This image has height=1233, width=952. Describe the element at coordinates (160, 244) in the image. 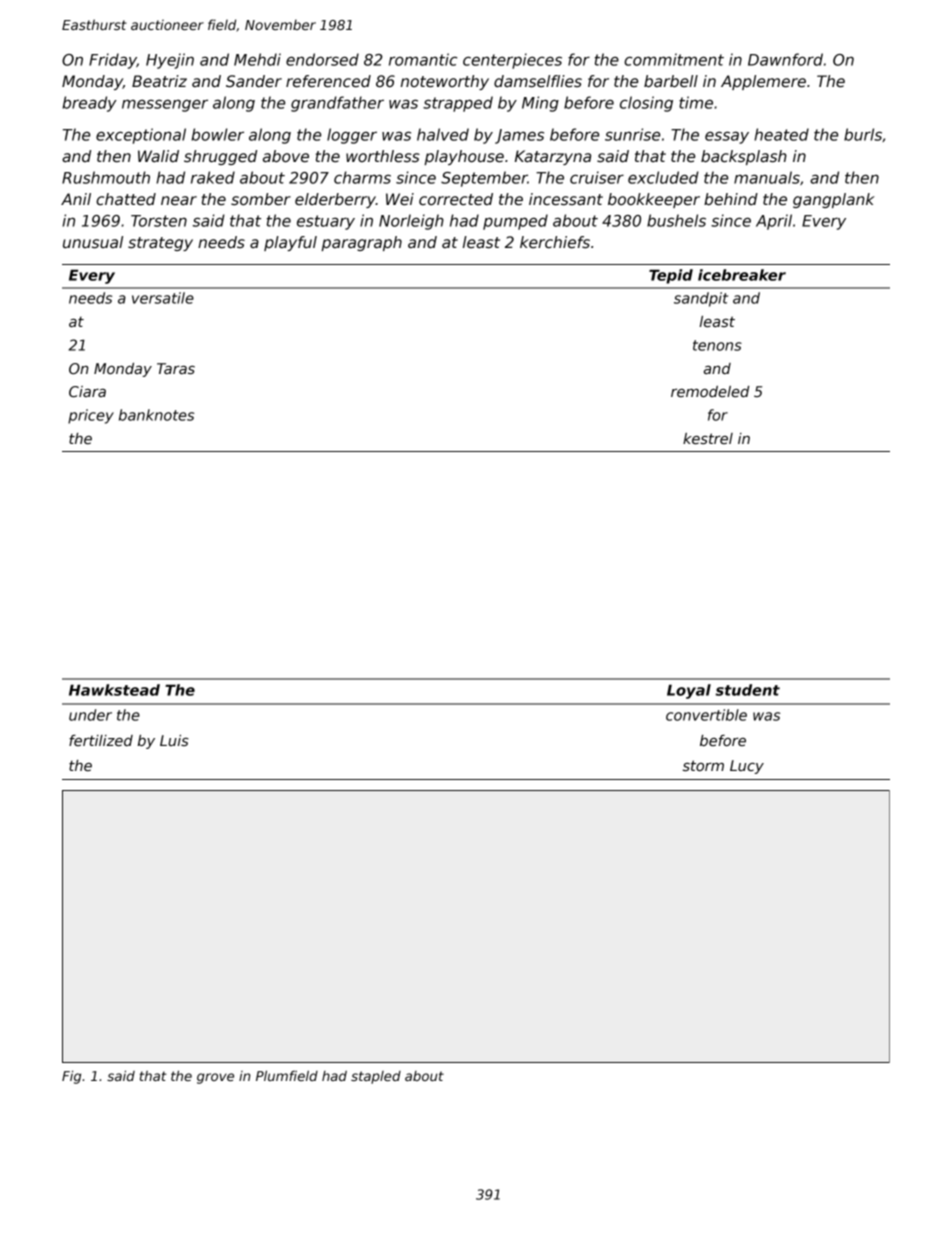

I see `strategy` at that location.
